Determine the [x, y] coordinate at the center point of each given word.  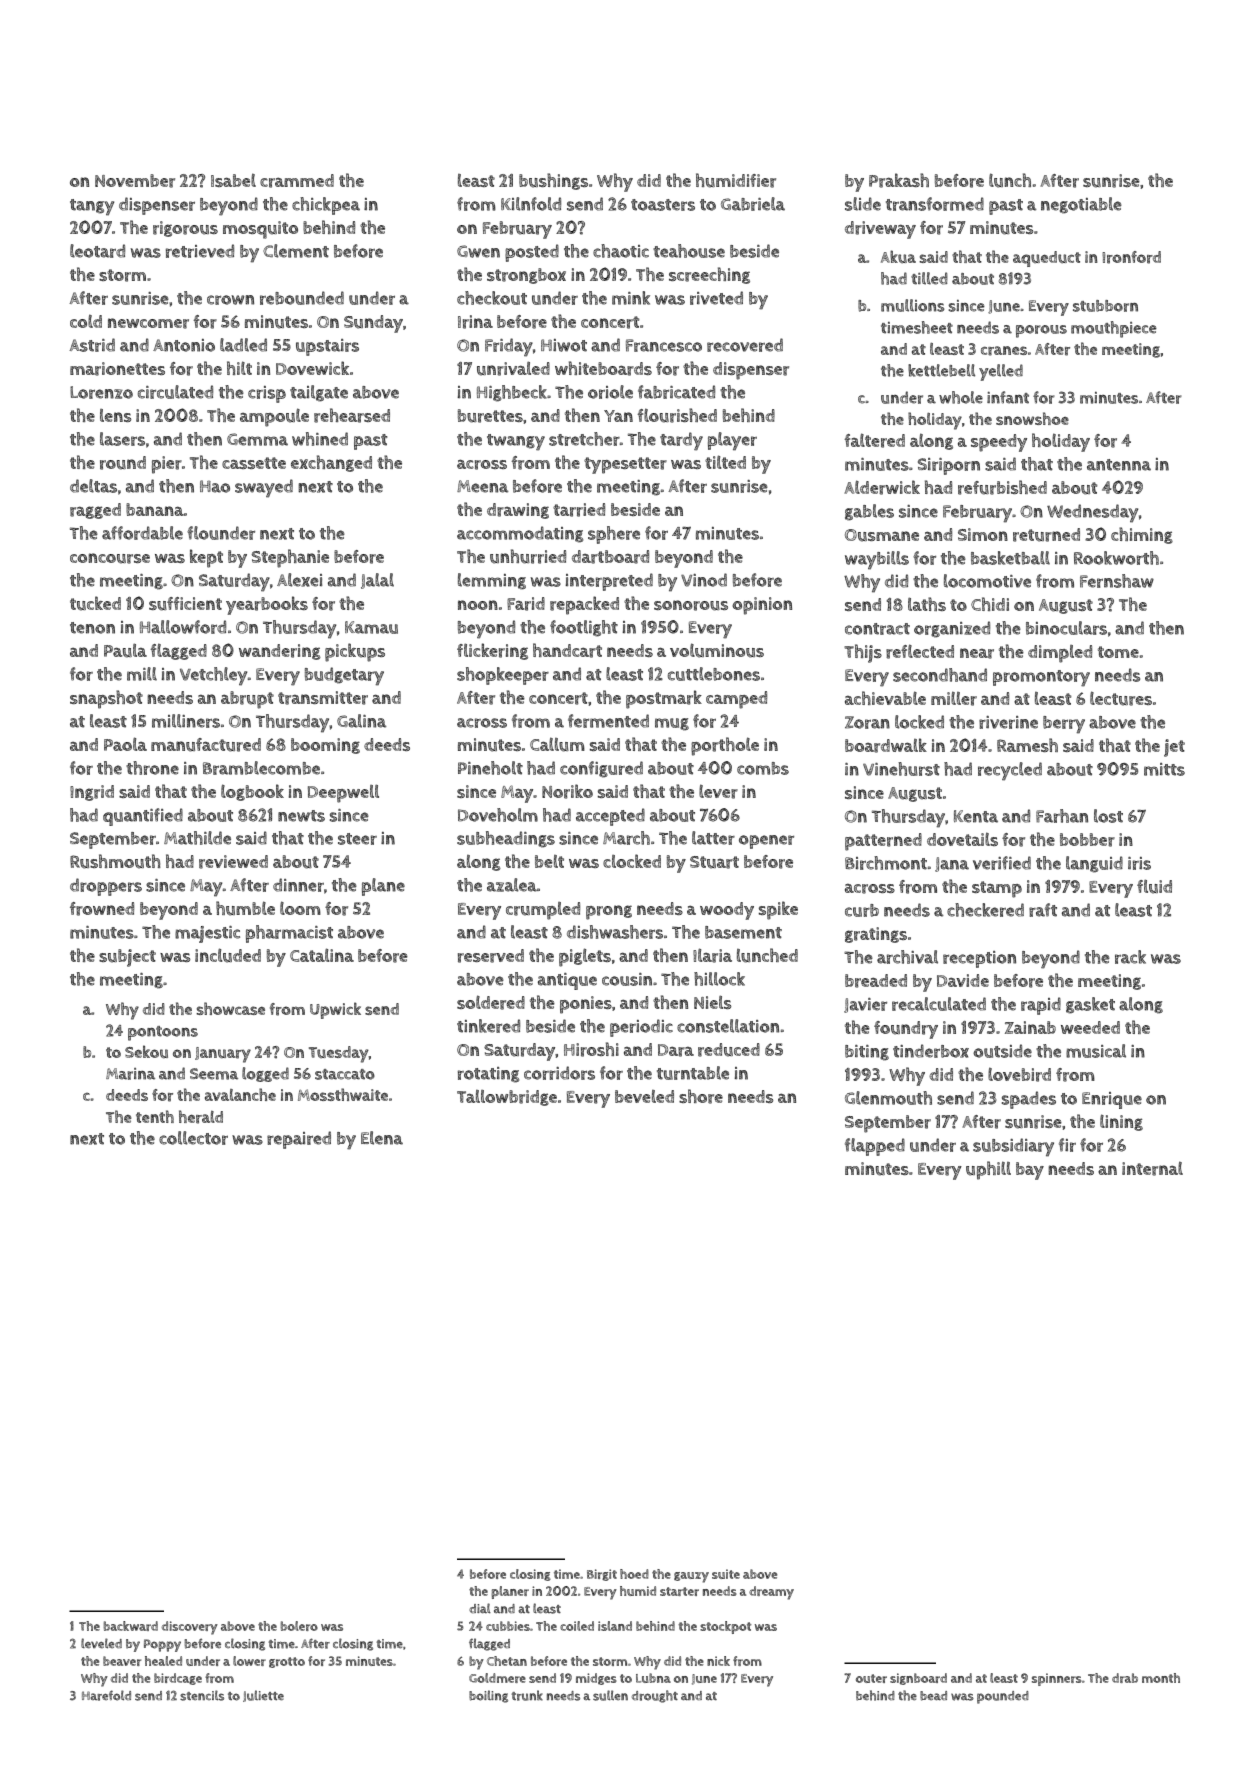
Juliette [263, 1696]
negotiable [1081, 205]
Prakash [899, 180]
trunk [527, 1695]
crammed [297, 181]
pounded [1003, 1697]
